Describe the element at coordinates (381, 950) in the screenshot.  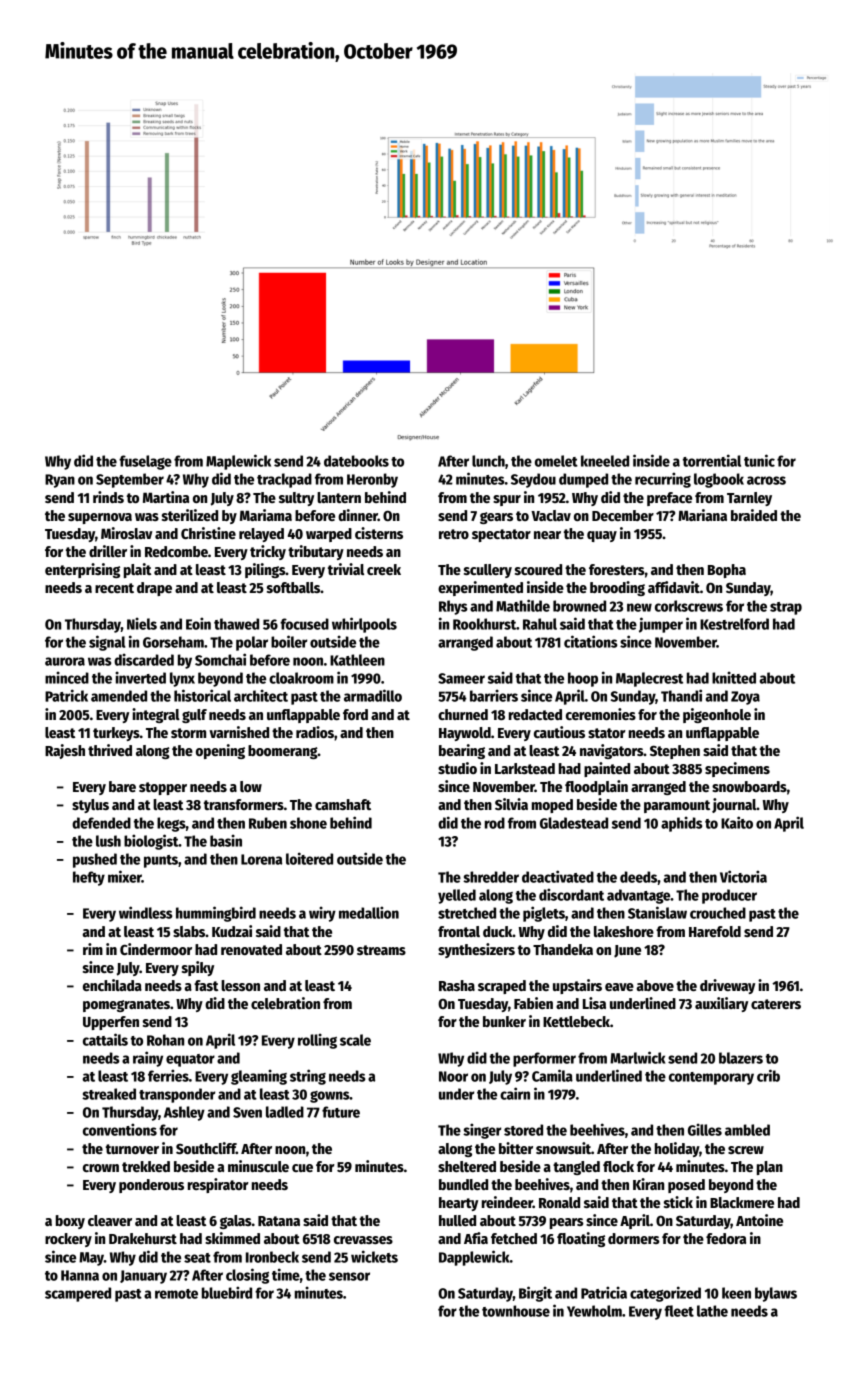
I see `streams` at that location.
